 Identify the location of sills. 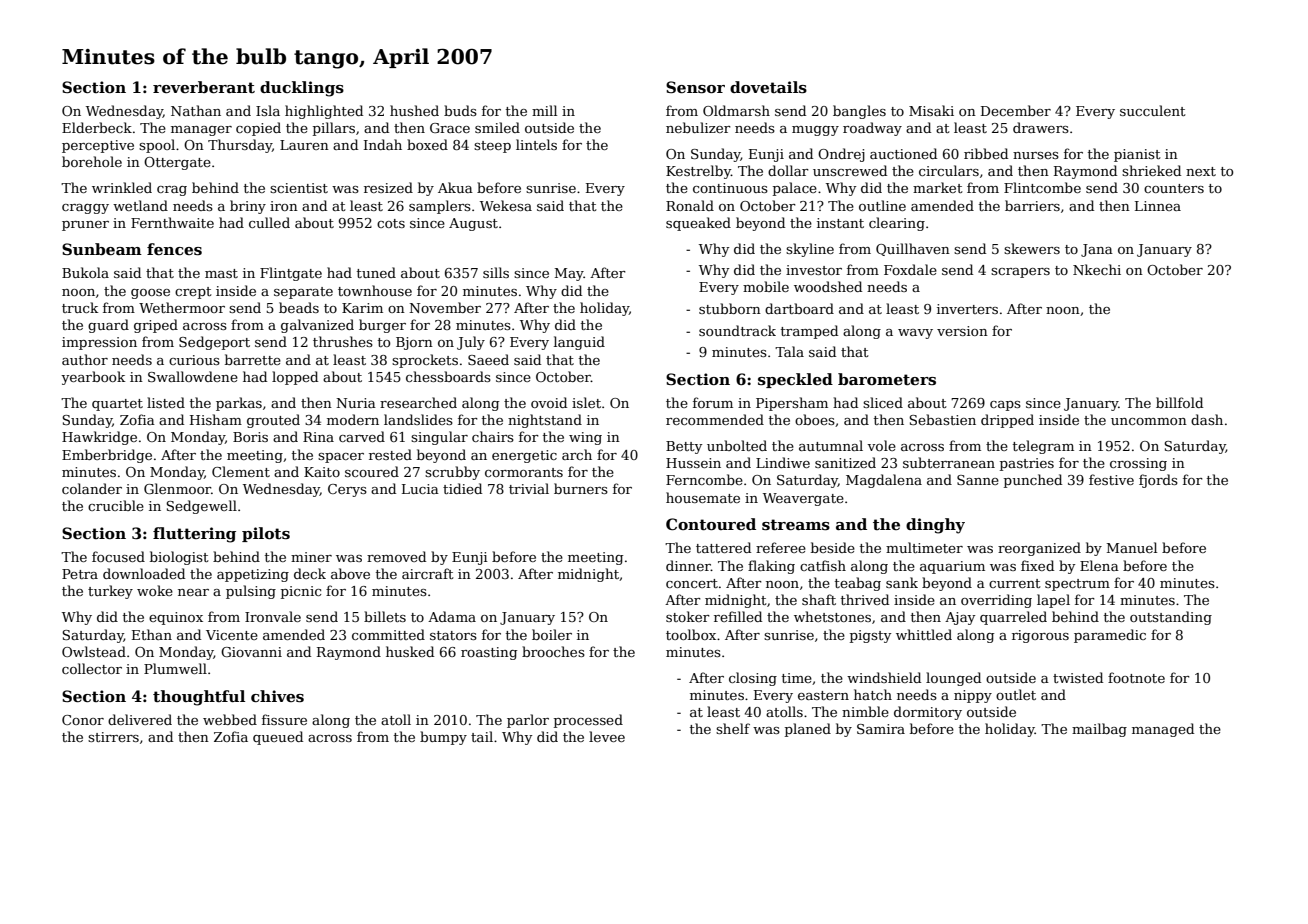
(496, 272).
